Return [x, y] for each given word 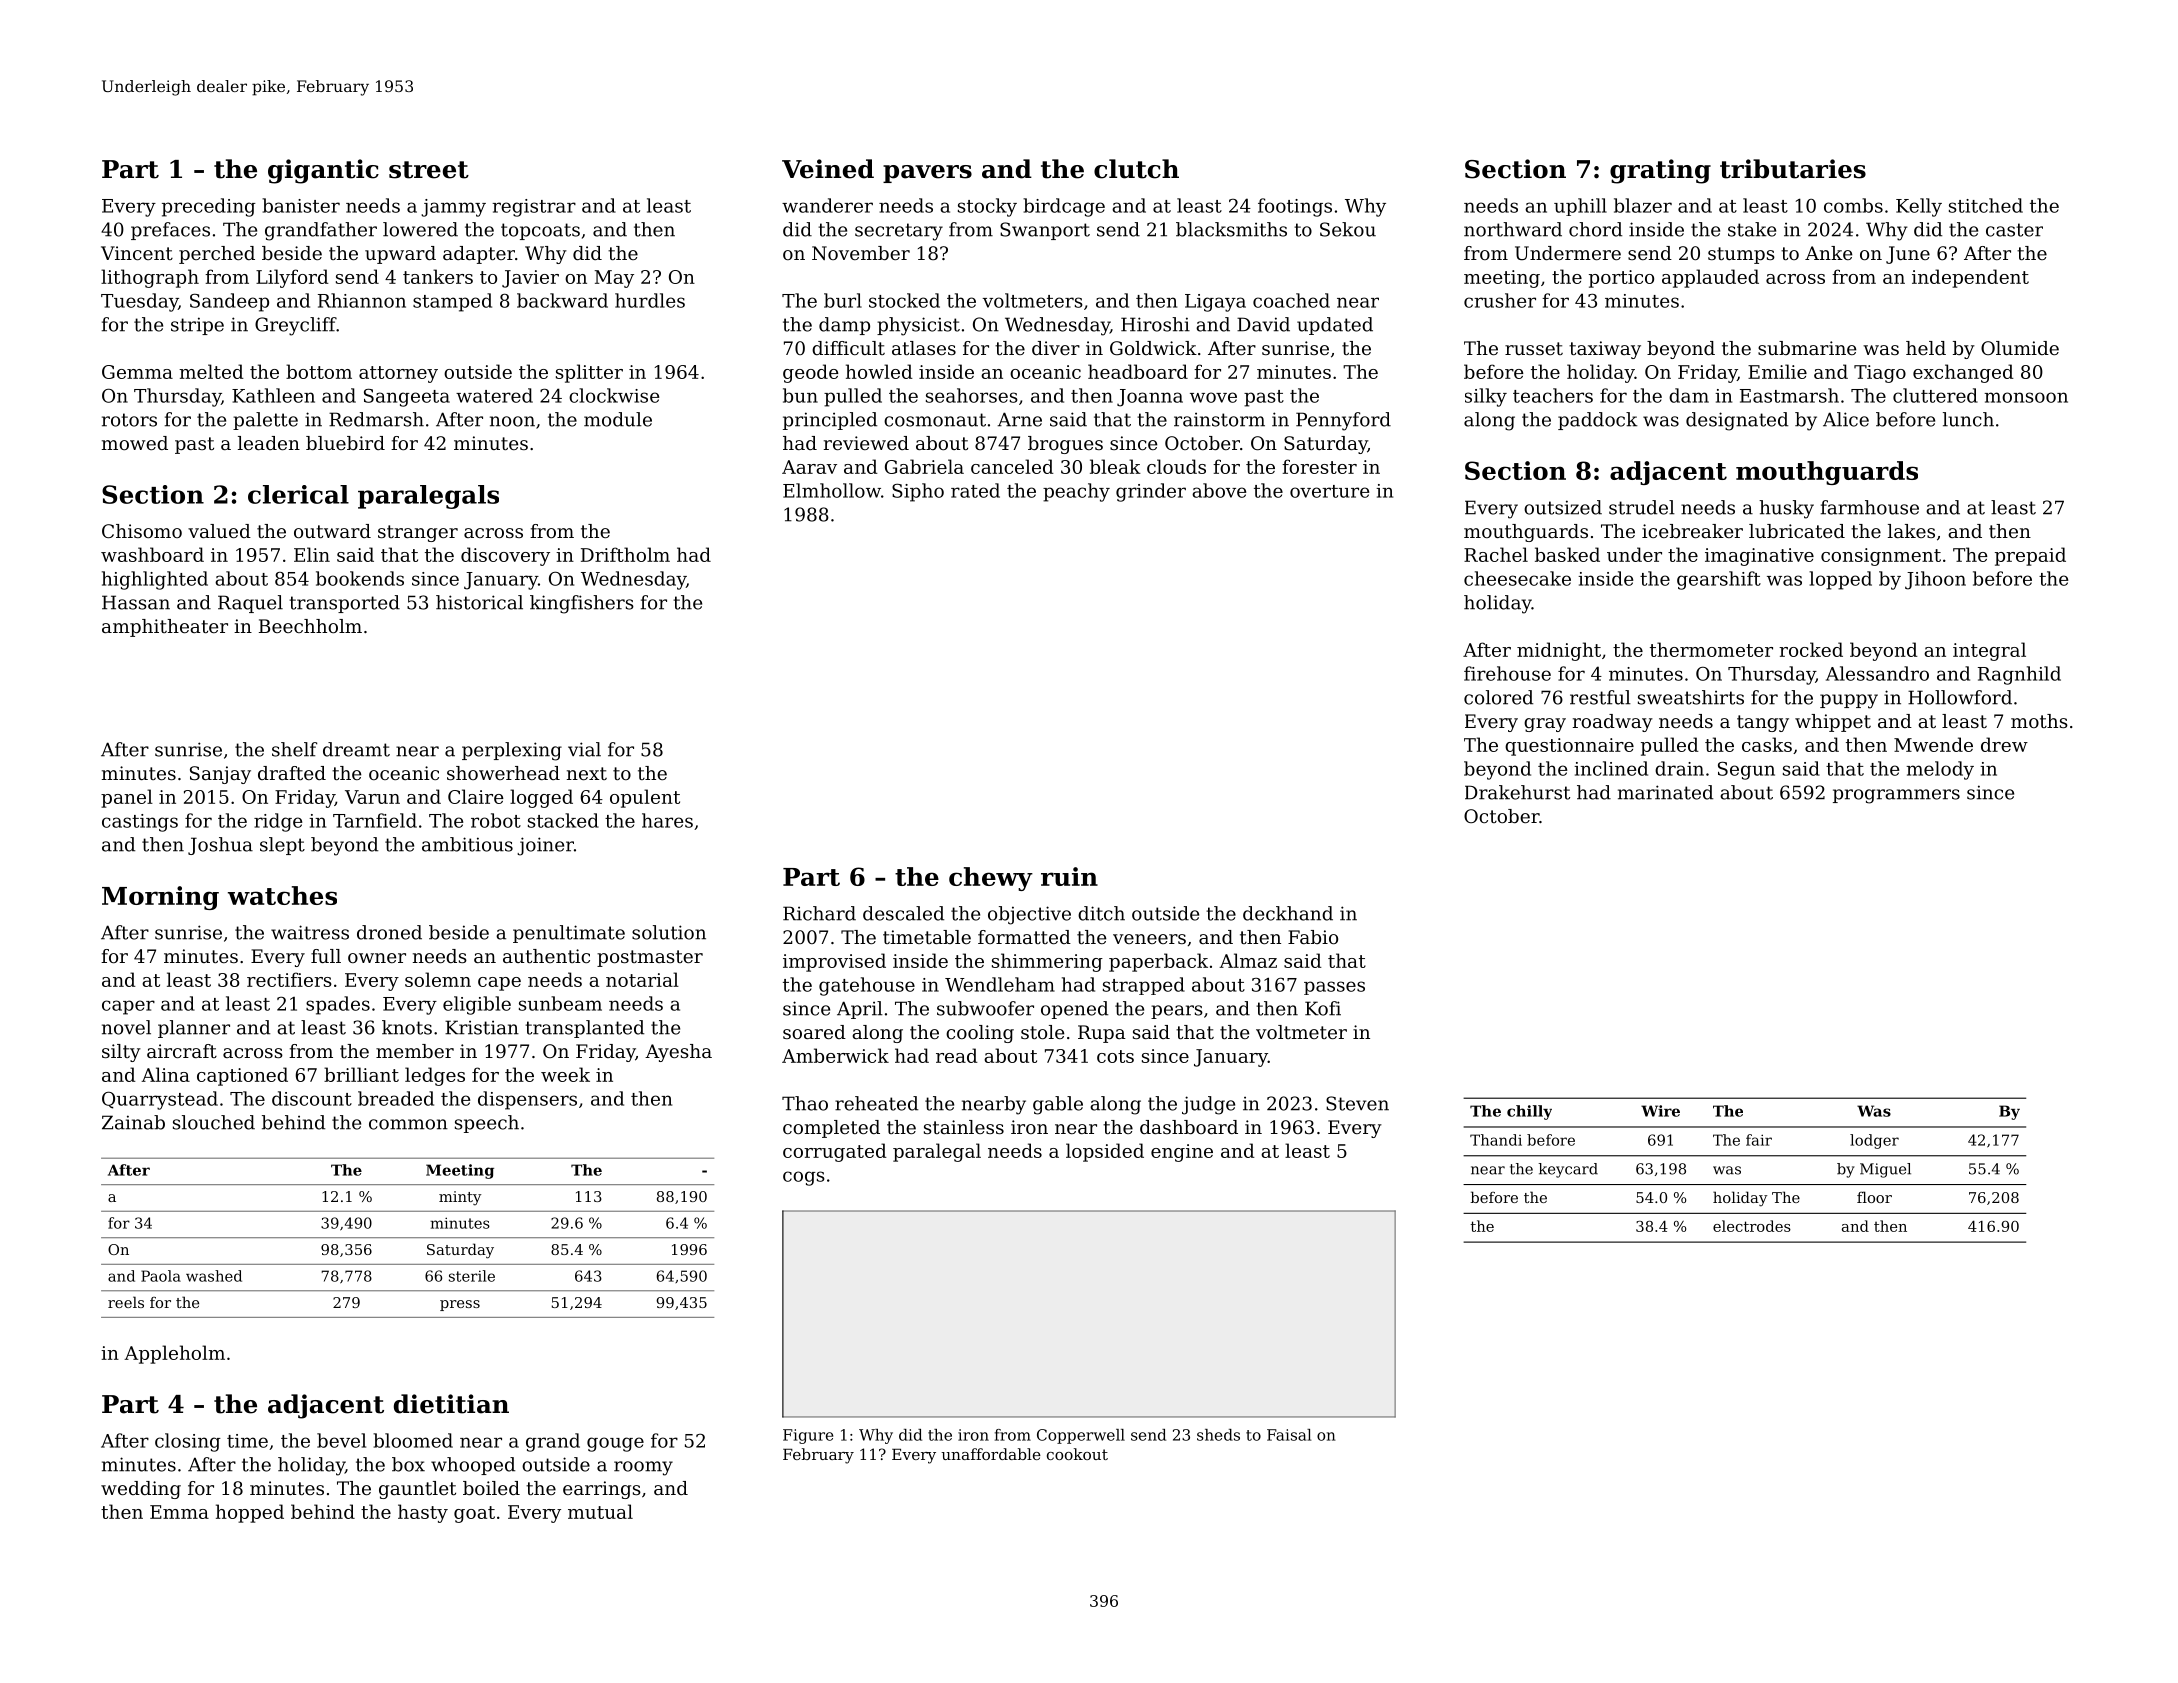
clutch [1136, 169]
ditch [1101, 913]
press [460, 1305]
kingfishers [582, 604]
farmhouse [1870, 507]
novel [126, 1027]
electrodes [1752, 1226]
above [1219, 490]
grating [1660, 171]
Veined [828, 169]
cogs [804, 1178]
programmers [1896, 796]
